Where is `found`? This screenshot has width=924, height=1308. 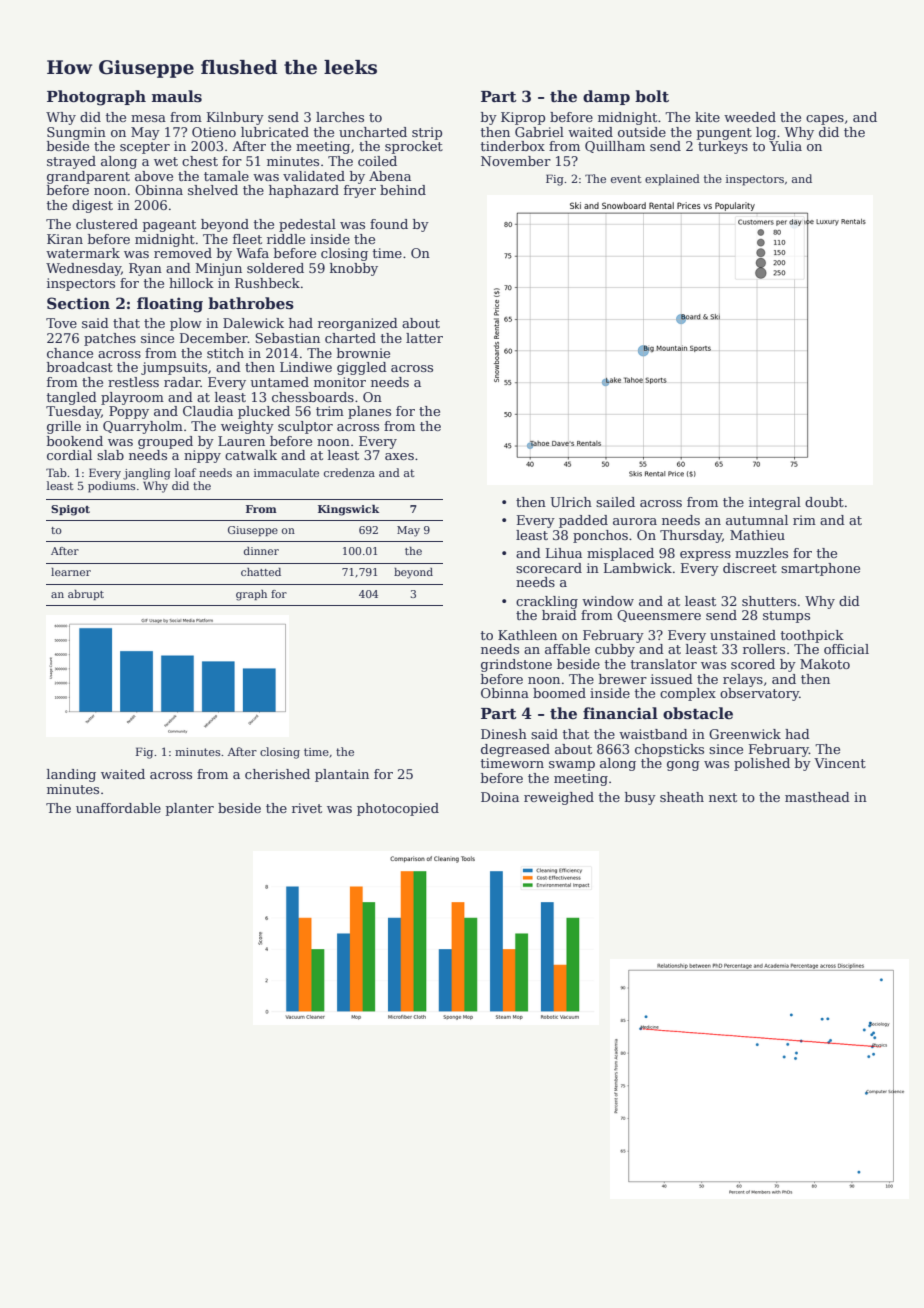 found is located at coordinates (389, 224).
